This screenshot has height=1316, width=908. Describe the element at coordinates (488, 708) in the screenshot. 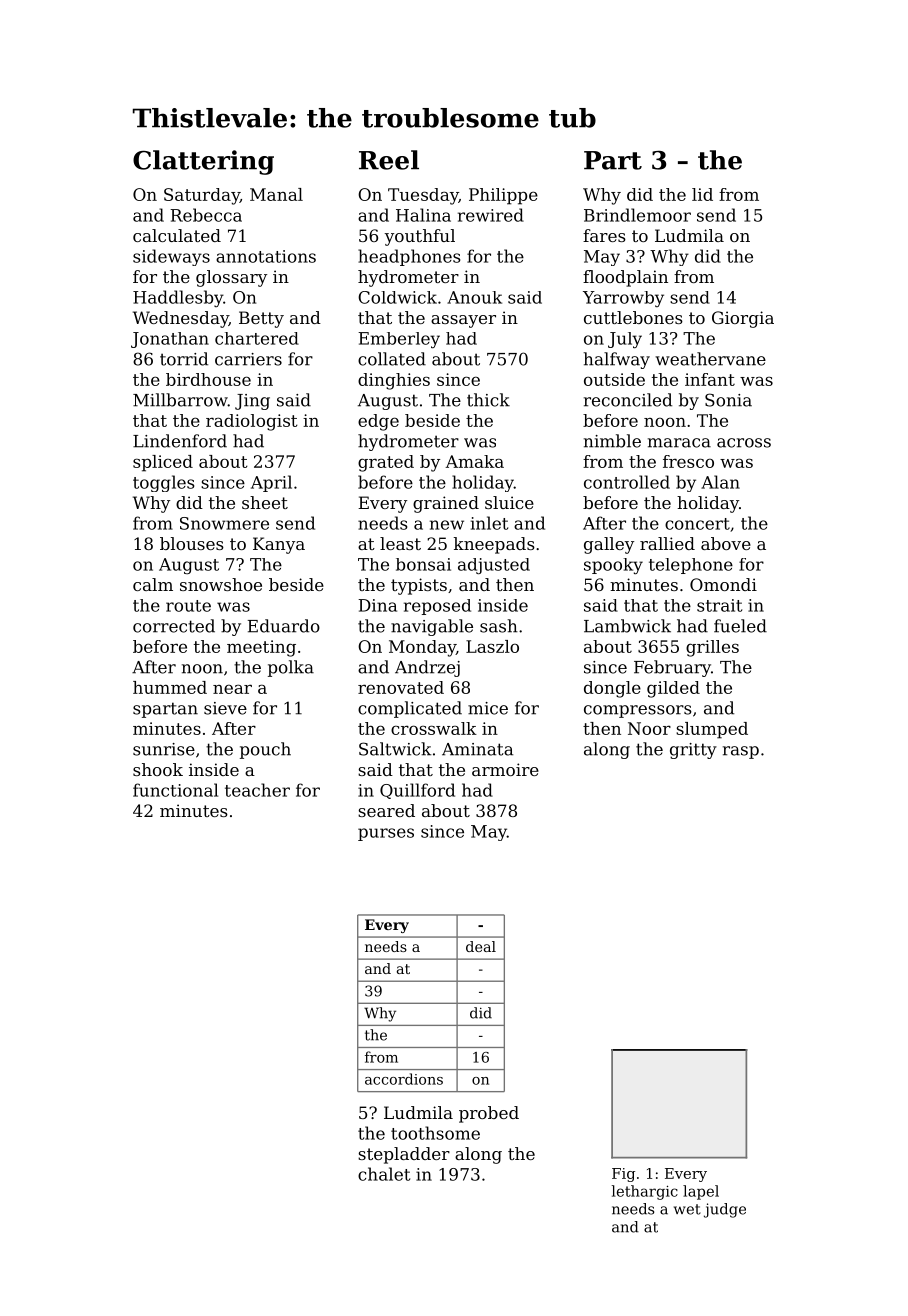

I see `mice` at that location.
